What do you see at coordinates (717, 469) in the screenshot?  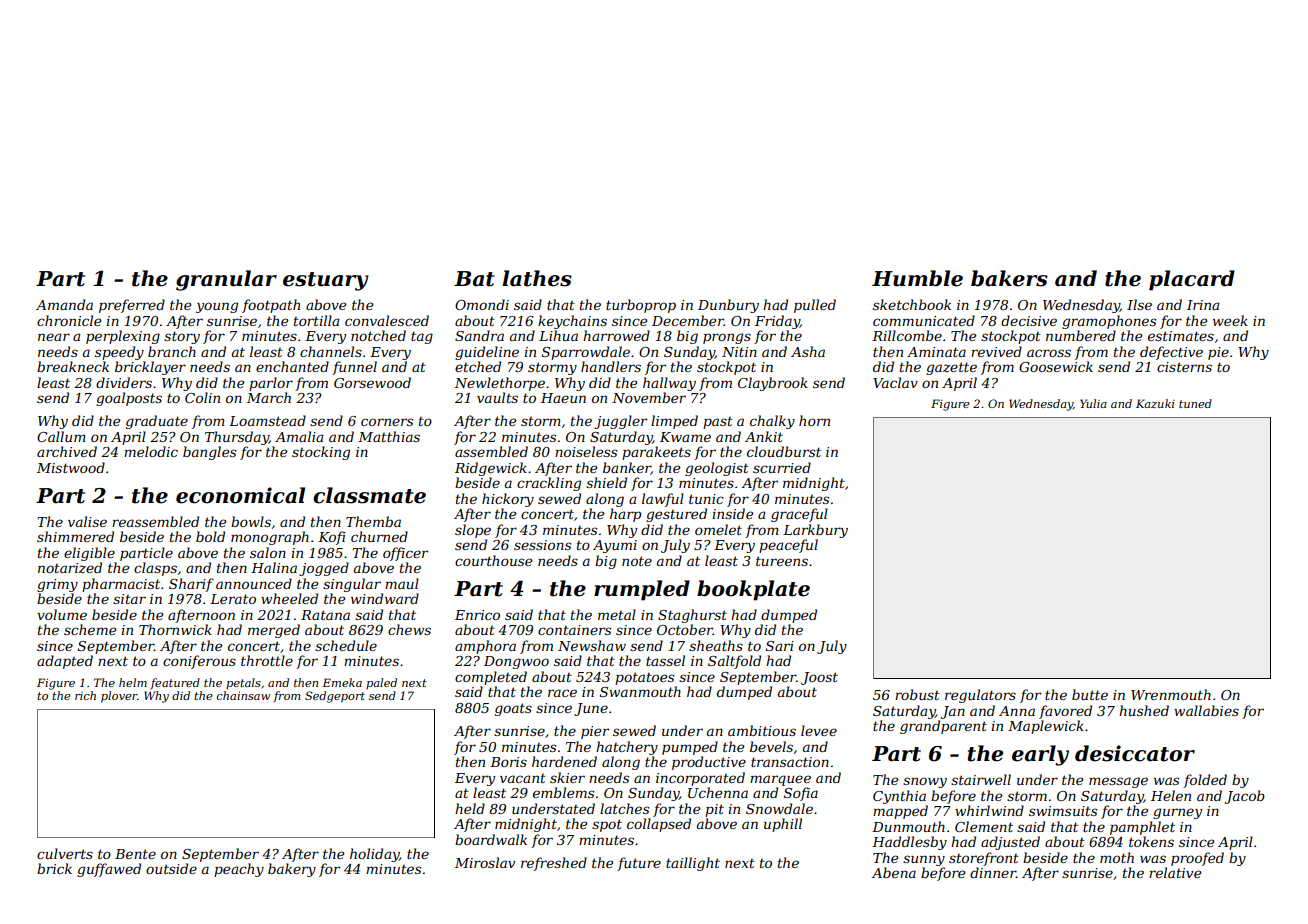 I see `geologist` at bounding box center [717, 469].
